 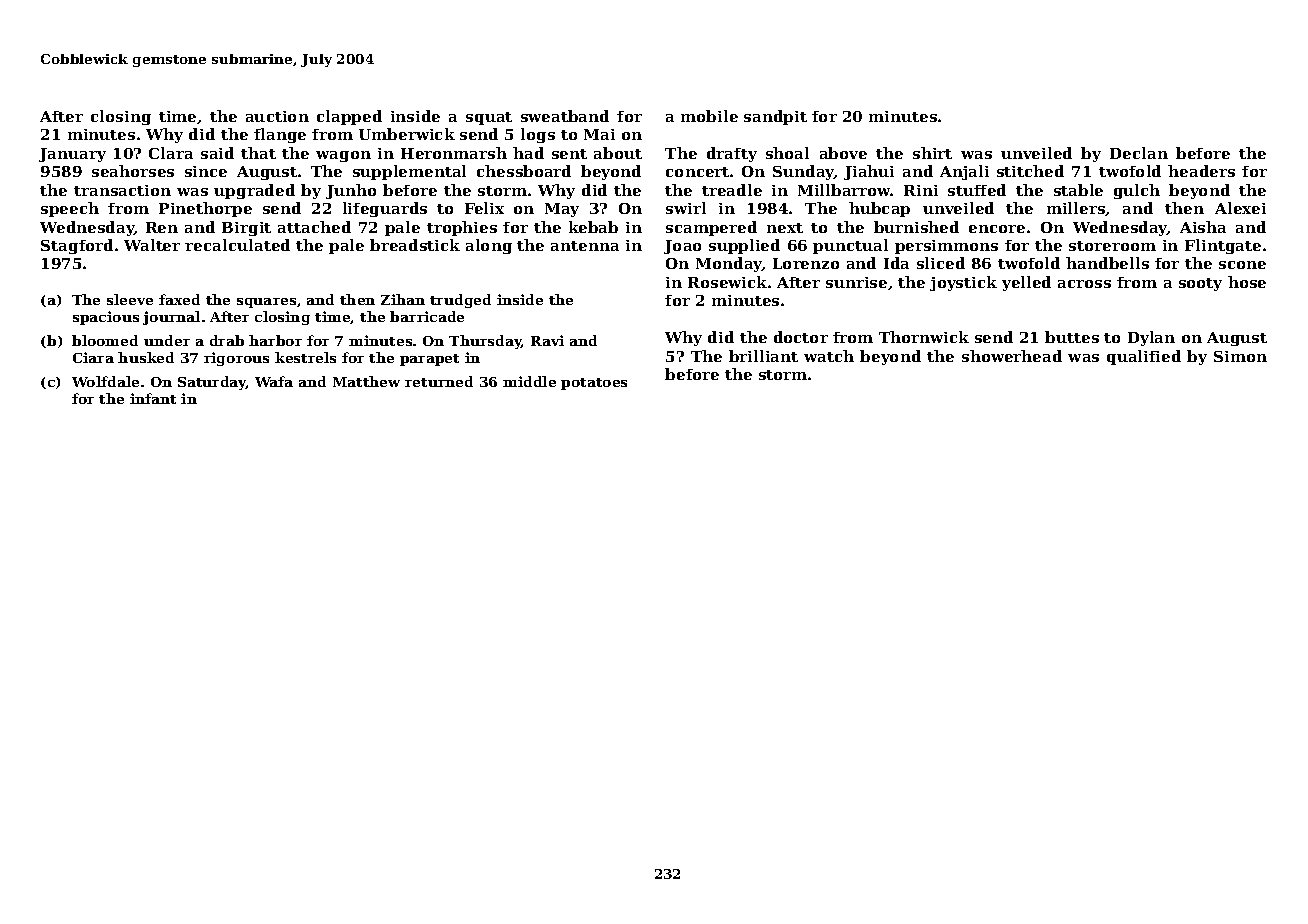 What do you see at coordinates (1084, 284) in the image?
I see `across` at bounding box center [1084, 284].
